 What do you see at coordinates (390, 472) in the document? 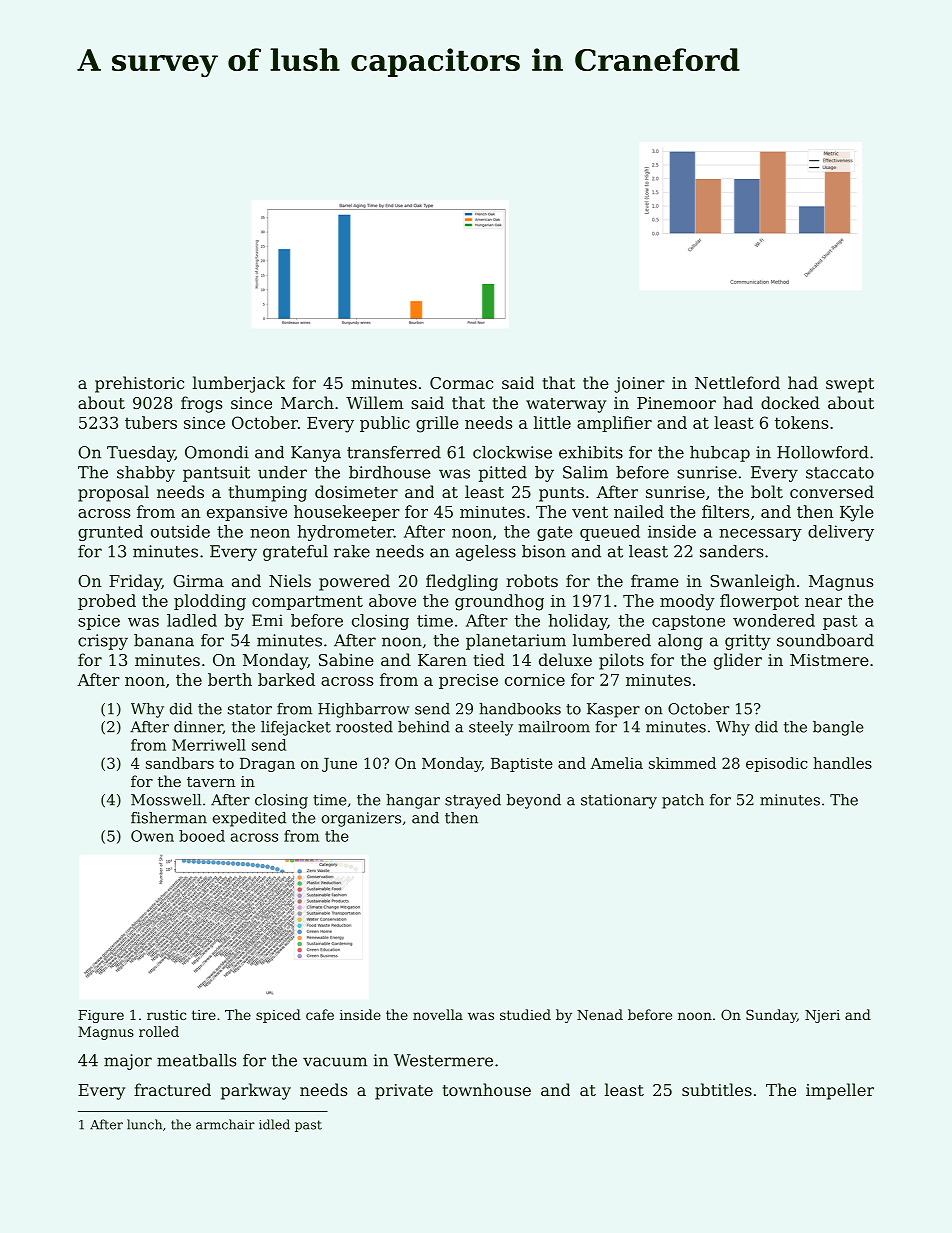
I see `birdhouse` at bounding box center [390, 472].
